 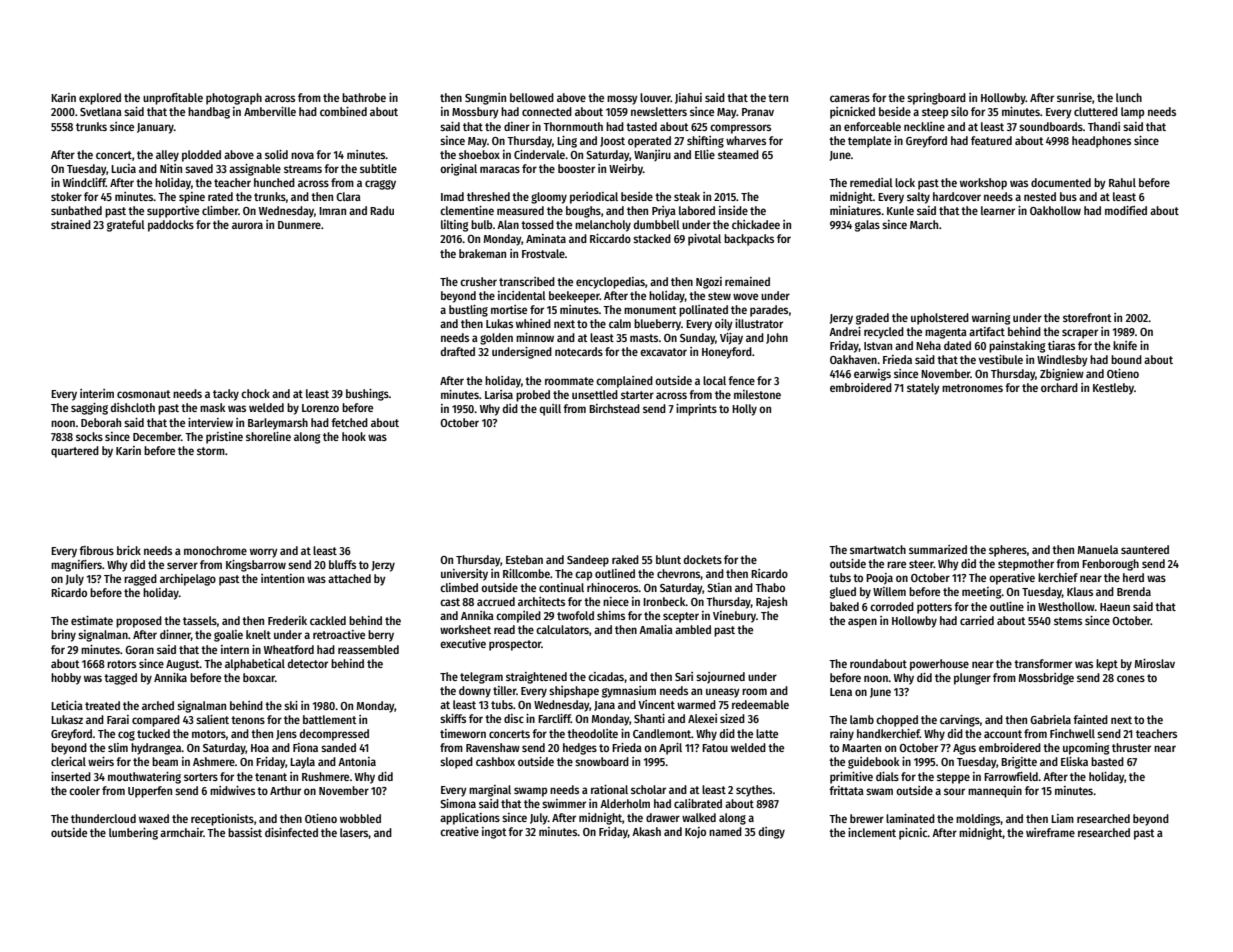 What do you see at coordinates (936, 99) in the screenshot?
I see `springboard` at bounding box center [936, 99].
